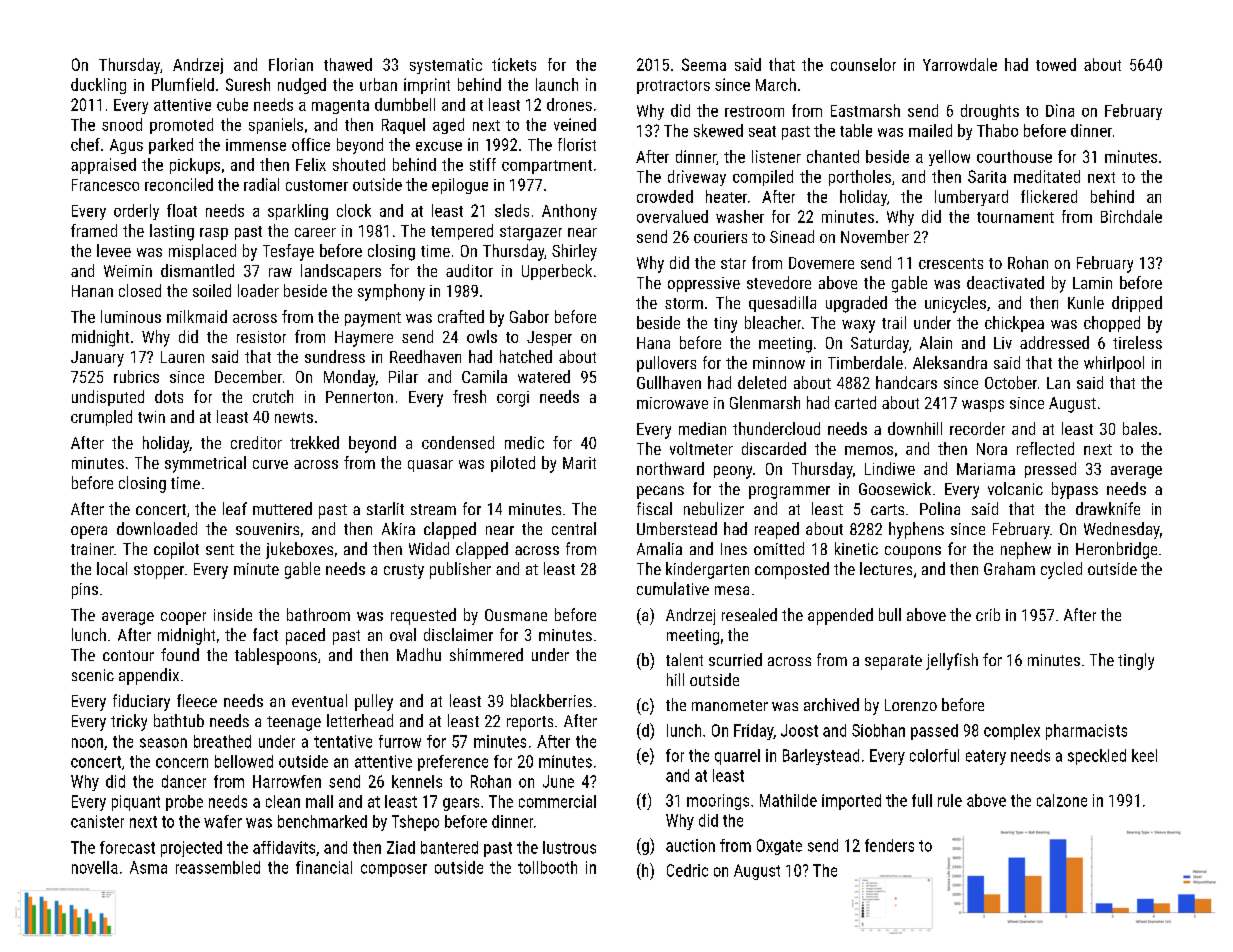 The height and width of the screenshot is (952, 1233). What do you see at coordinates (889, 845) in the screenshot?
I see `fenders` at bounding box center [889, 845].
